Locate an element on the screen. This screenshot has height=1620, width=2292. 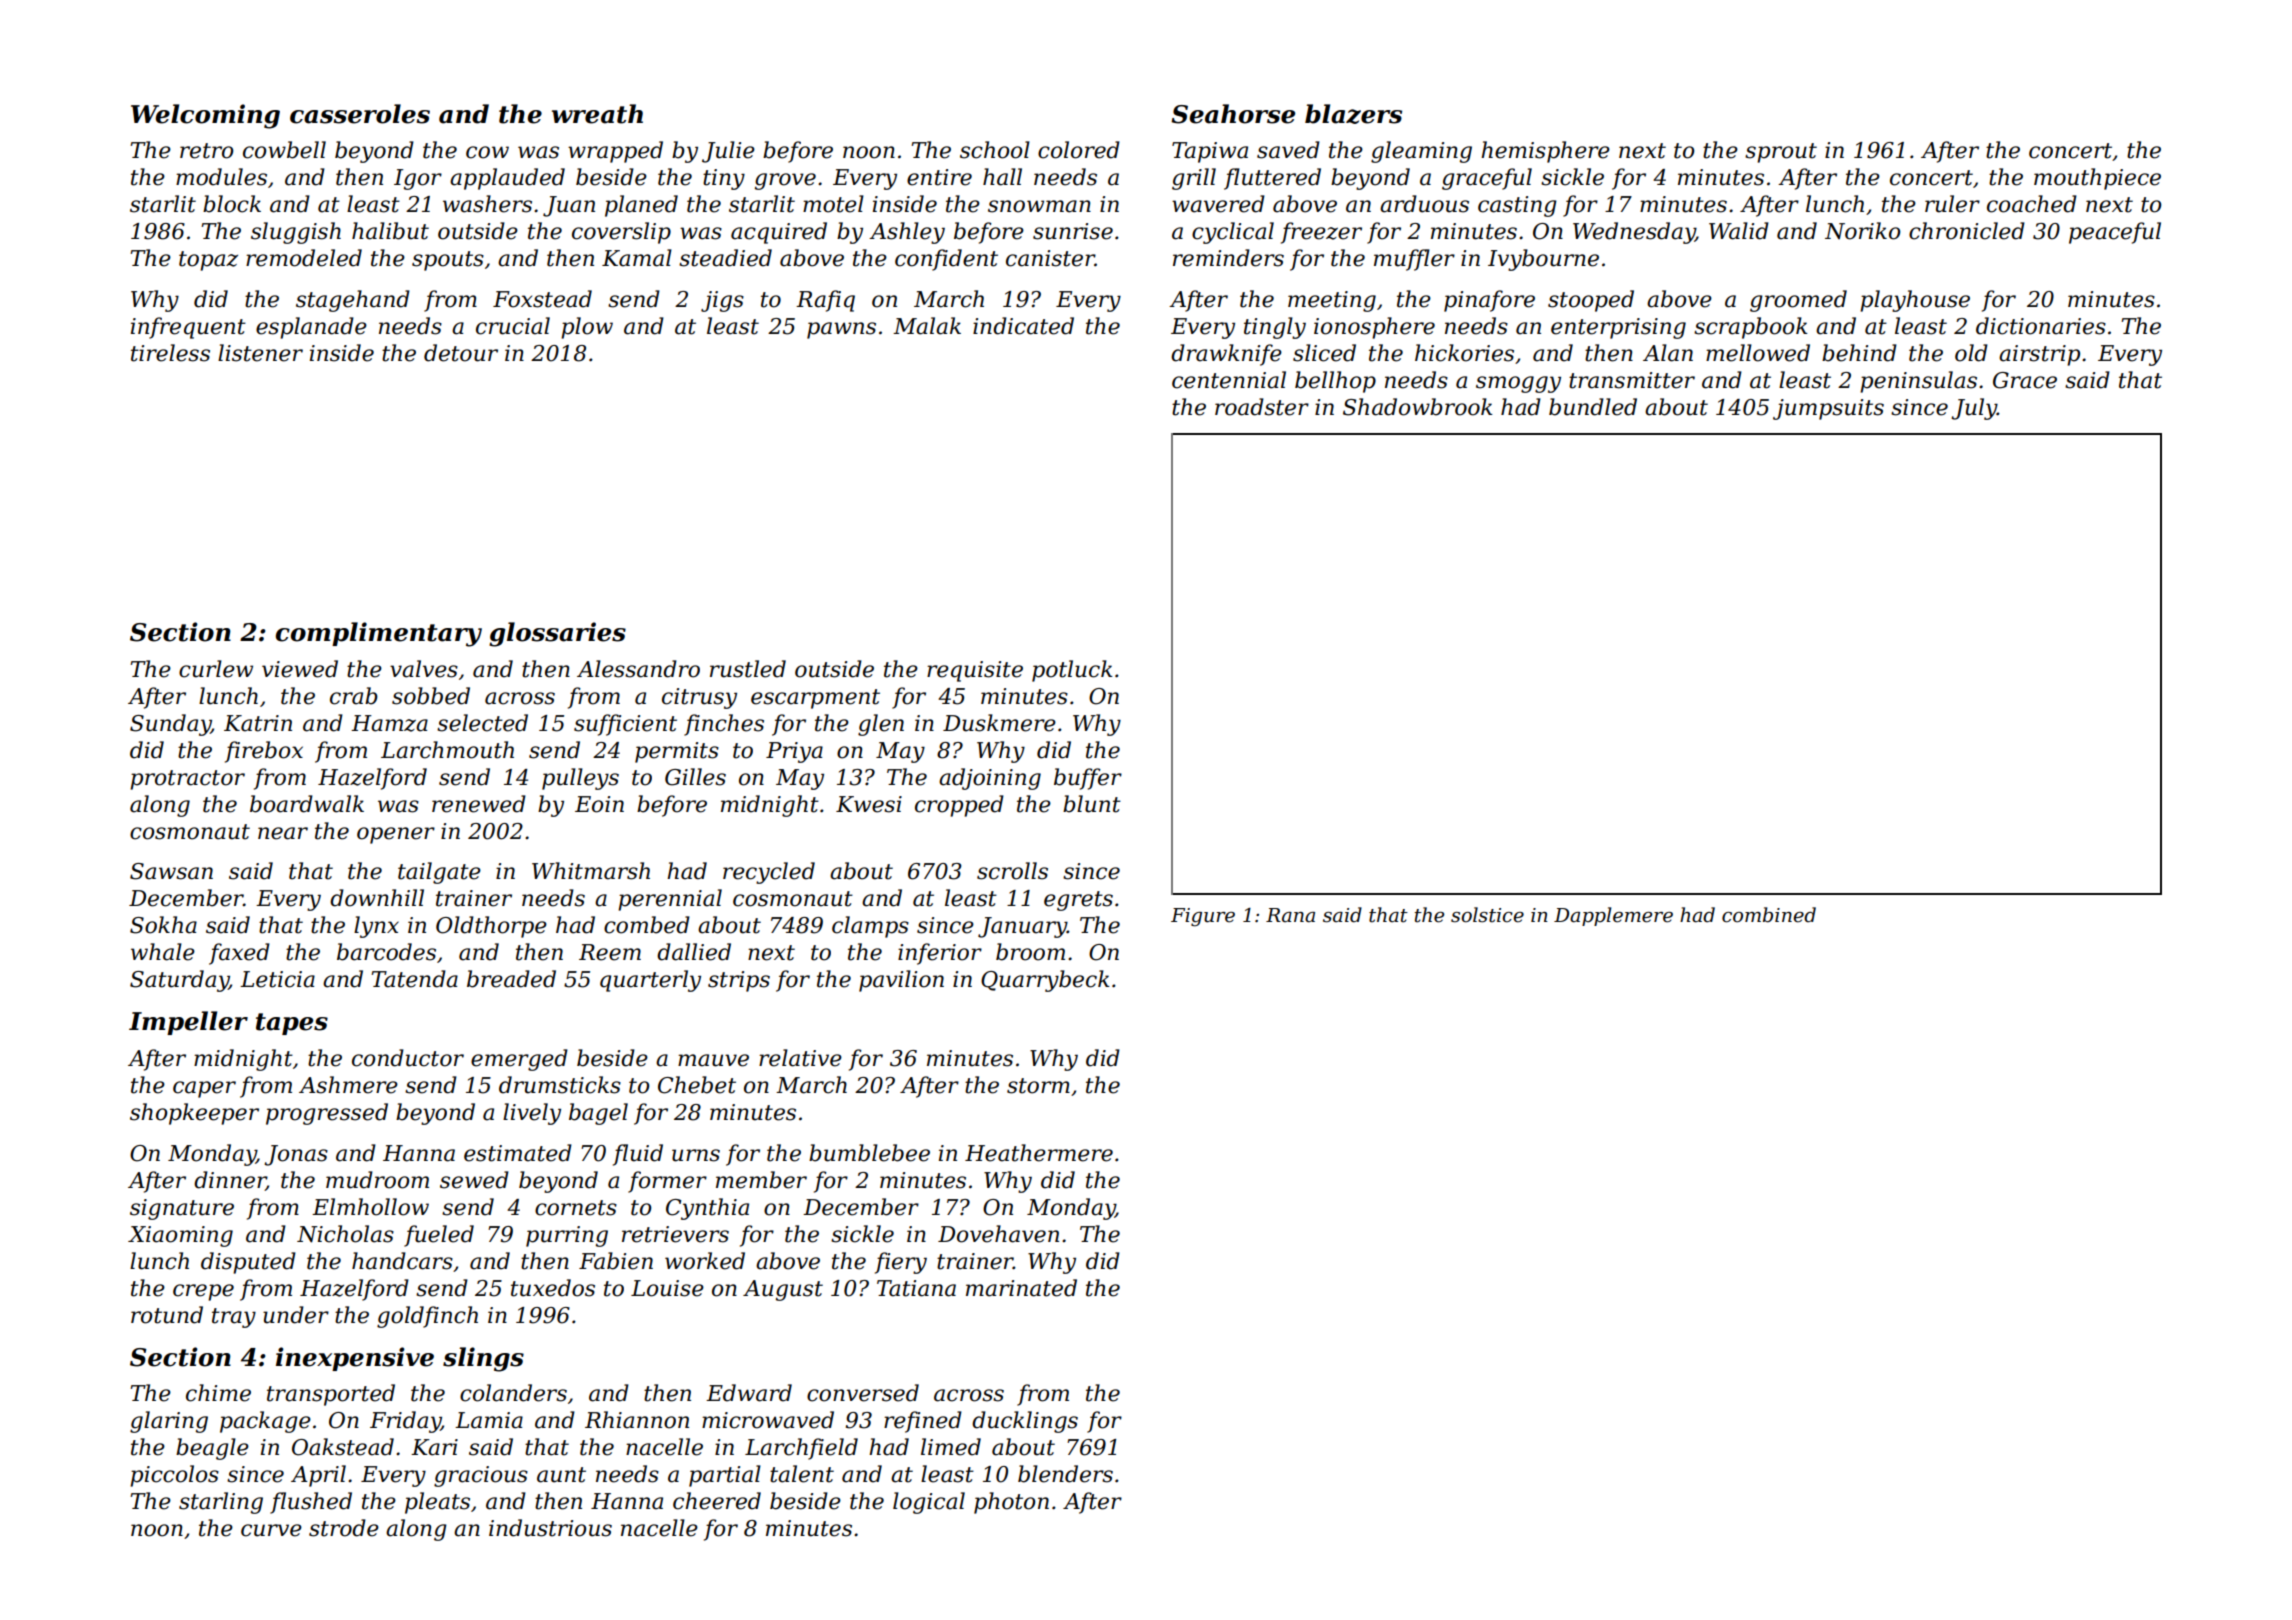
slings is located at coordinates (483, 1359).
